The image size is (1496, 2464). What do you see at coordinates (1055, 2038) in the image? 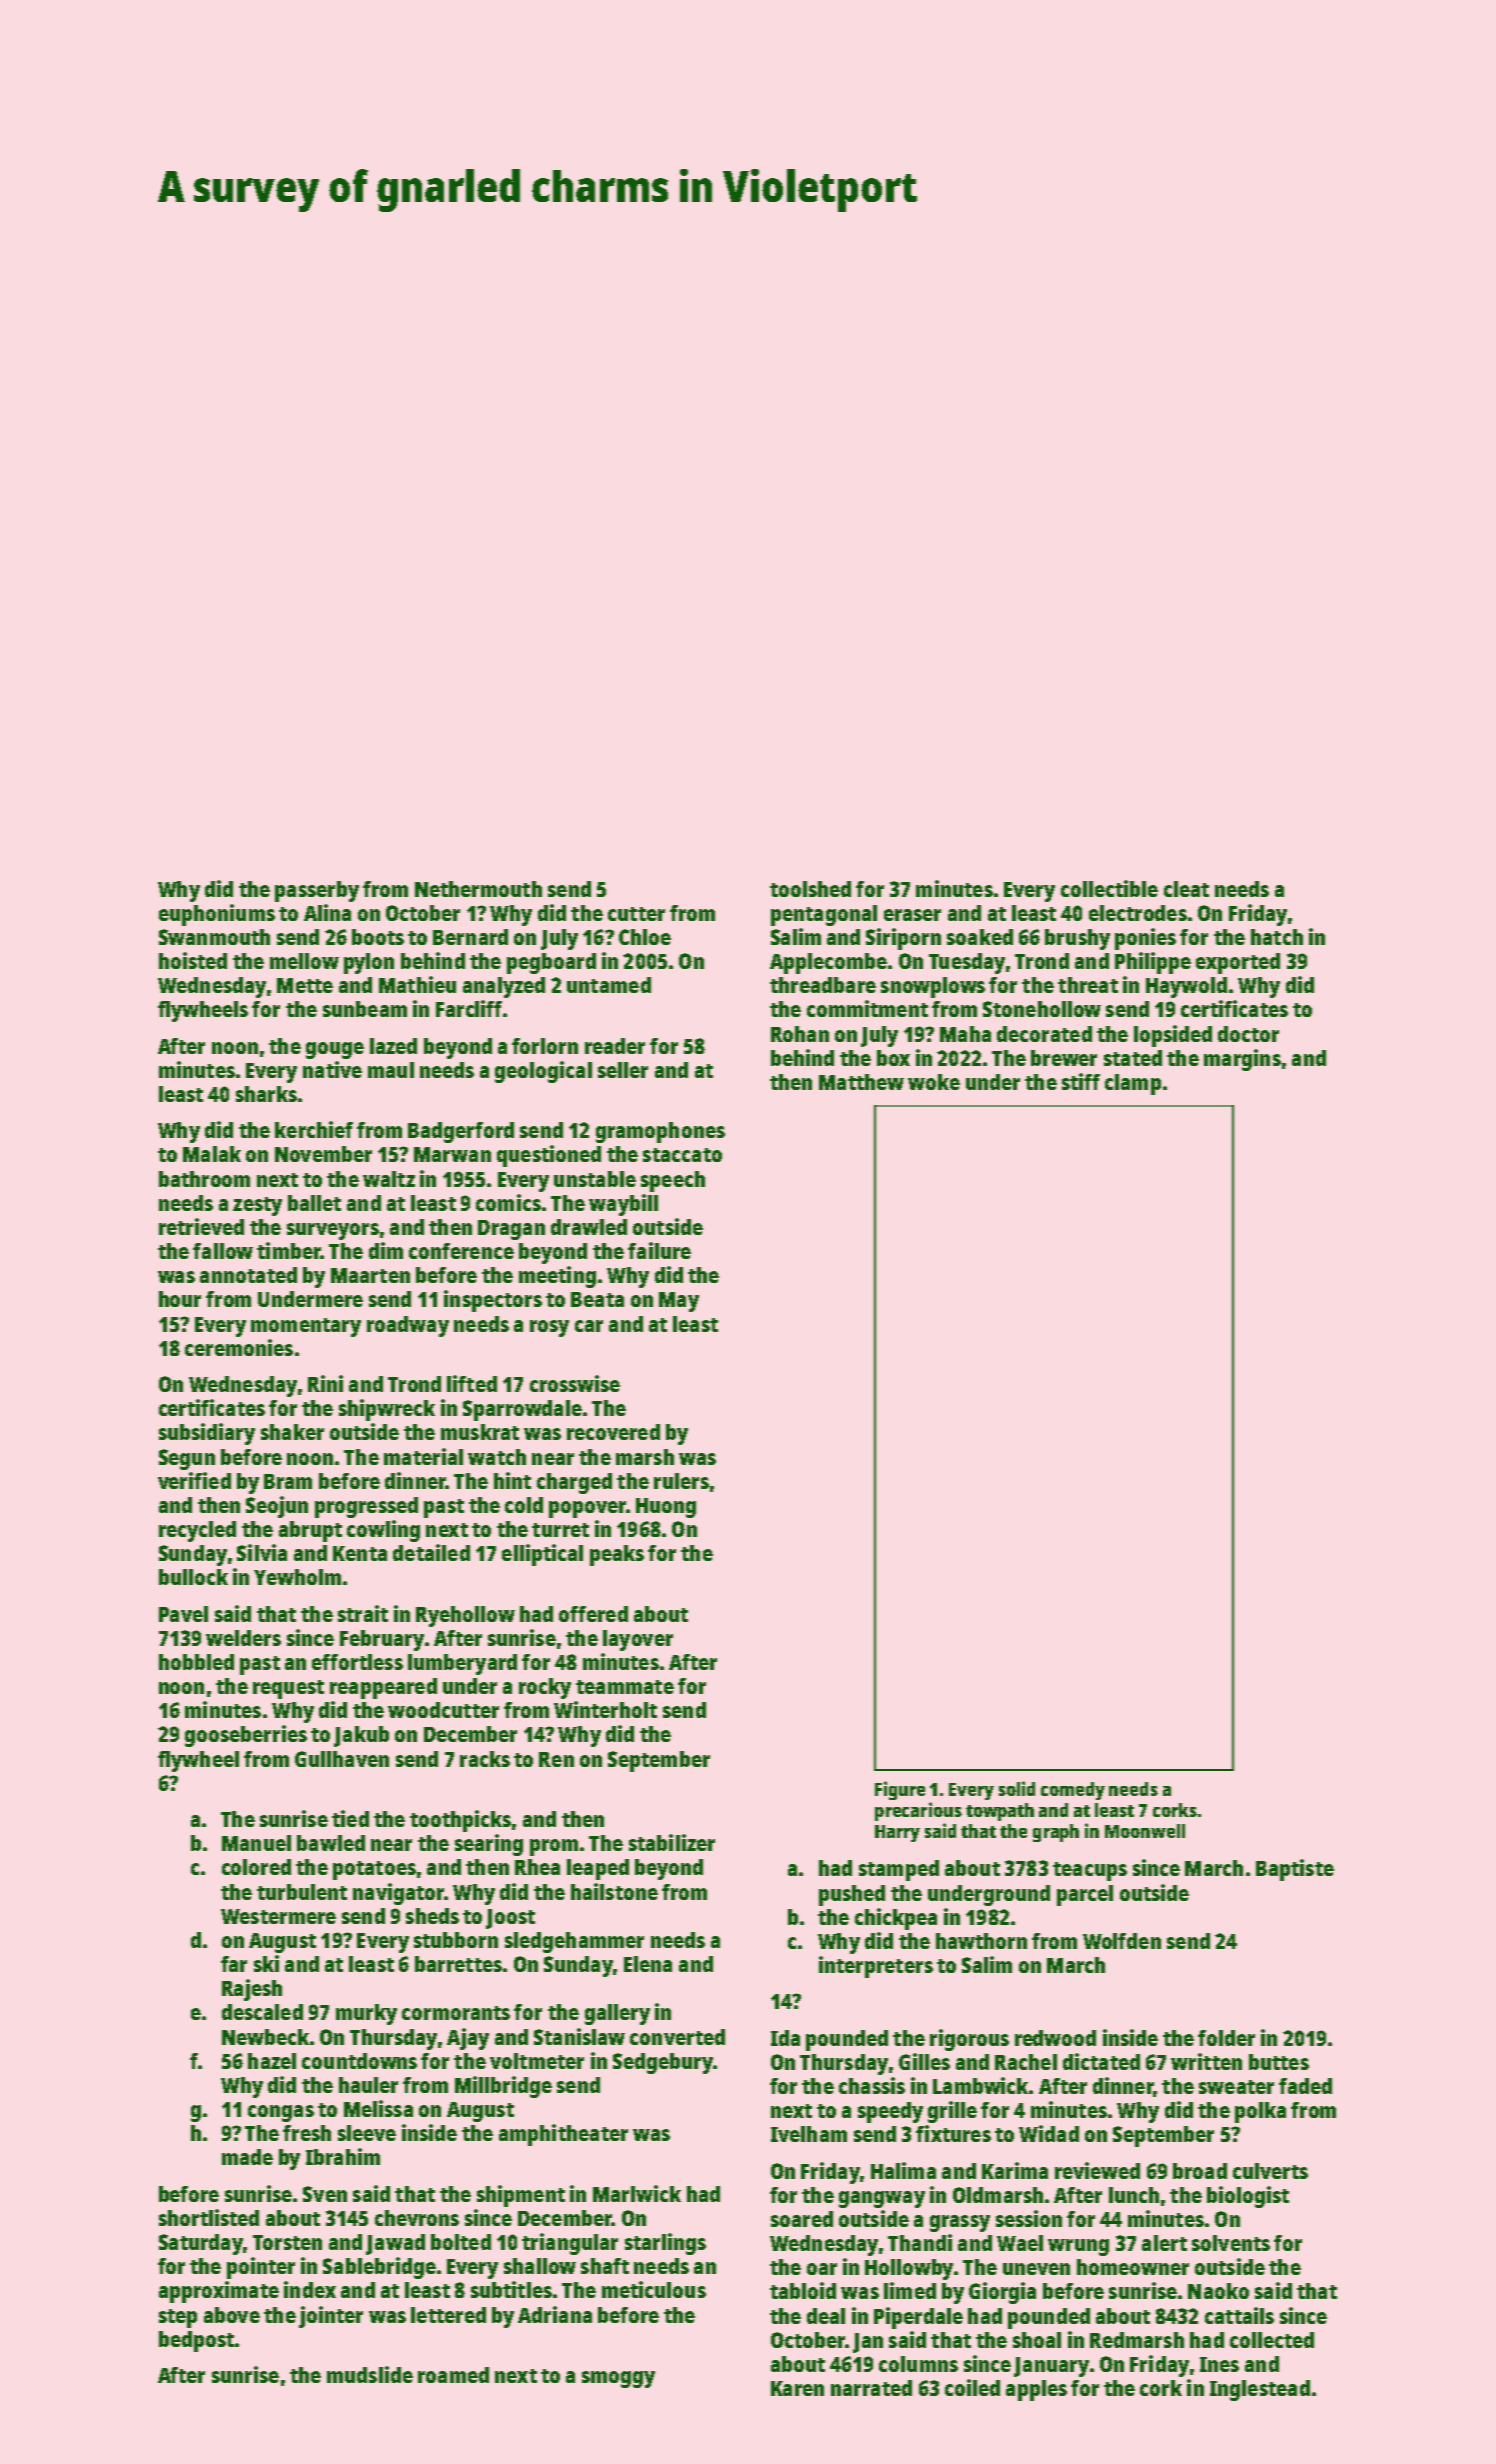
I see `redwood` at bounding box center [1055, 2038].
